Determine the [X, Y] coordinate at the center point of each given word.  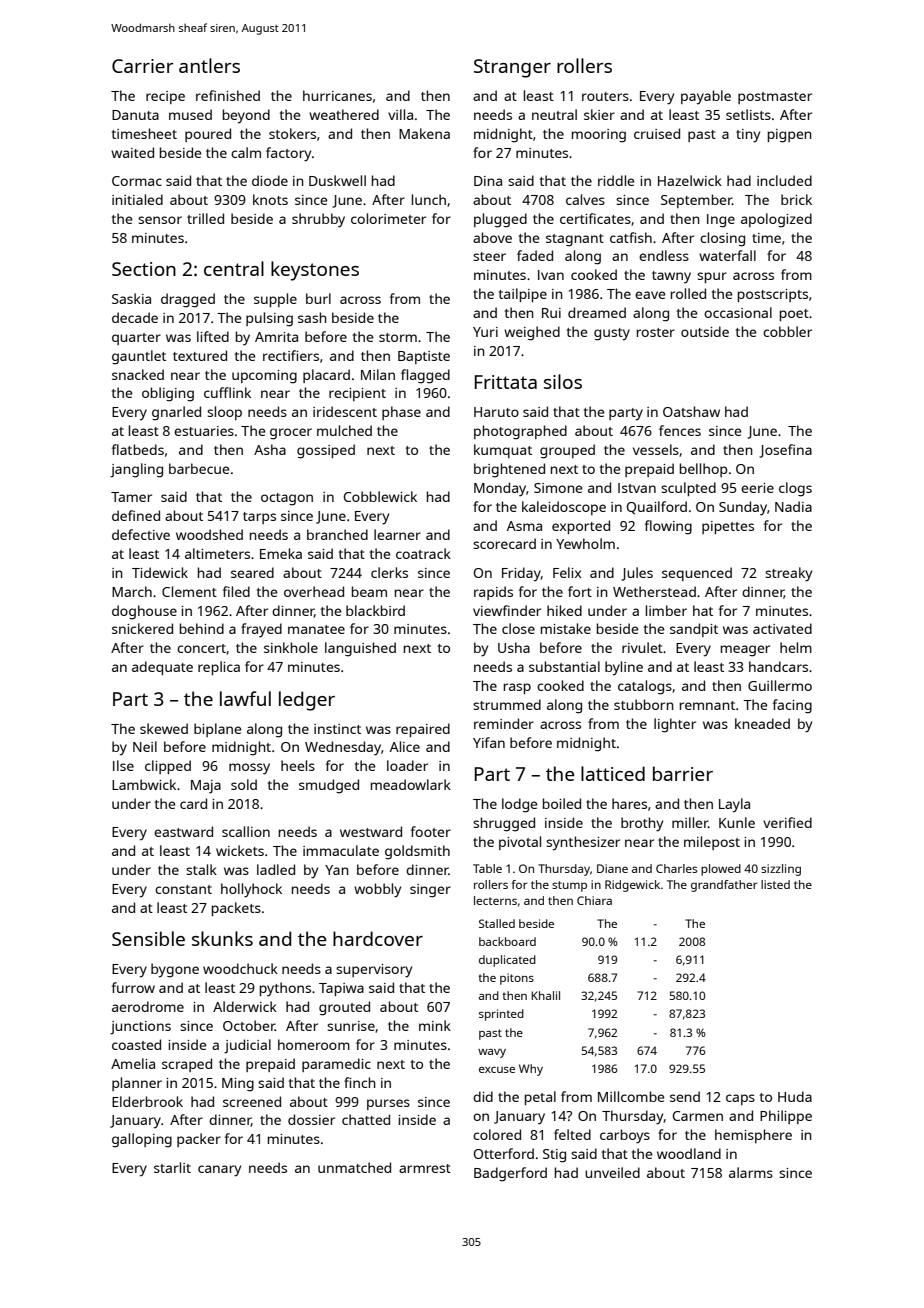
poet [794, 315]
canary [219, 1171]
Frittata [506, 382]
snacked [138, 374]
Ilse [123, 765]
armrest [425, 1168]
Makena [424, 133]
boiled [562, 803]
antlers [209, 65]
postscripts [773, 295]
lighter [675, 725]
